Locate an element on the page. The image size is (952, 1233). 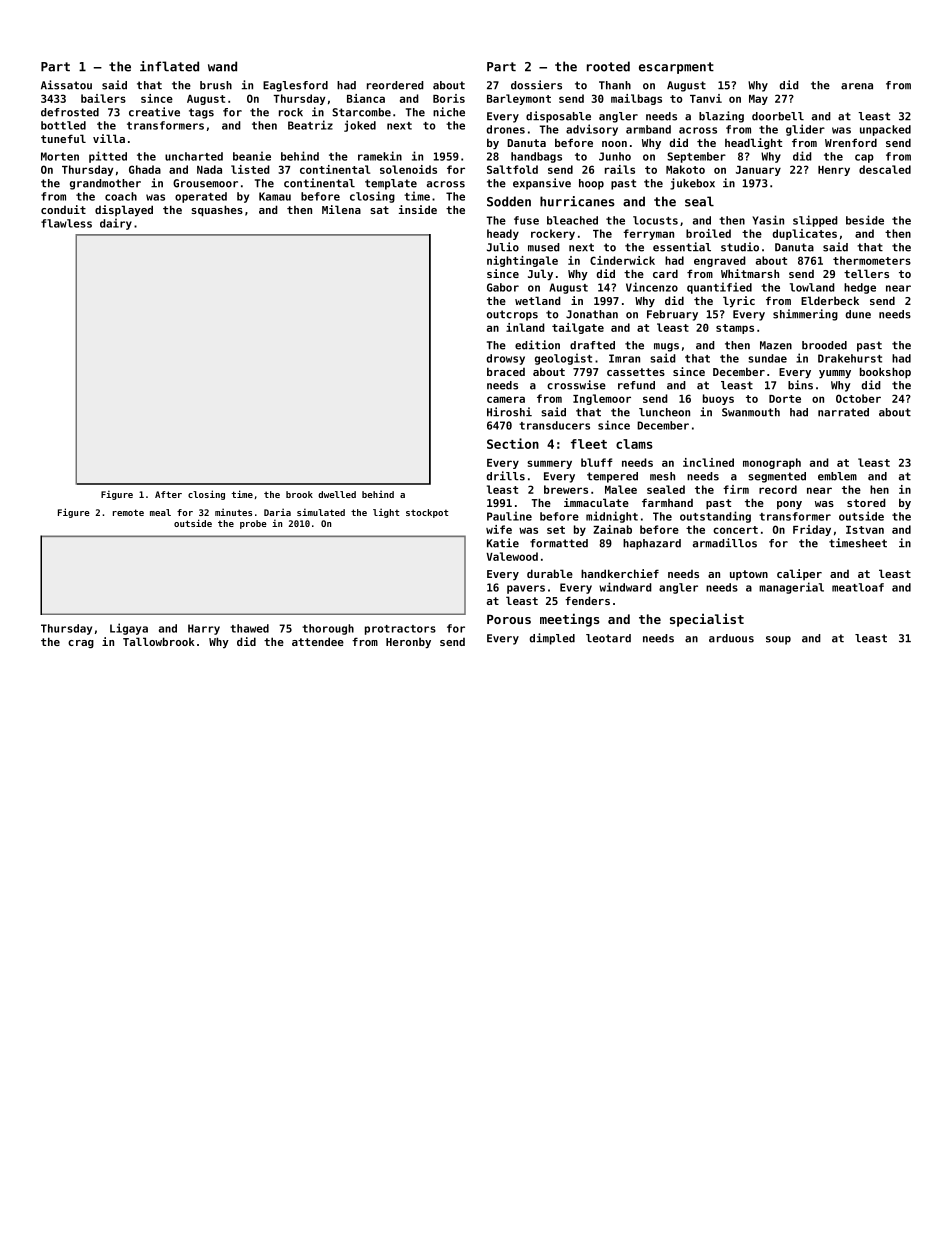
beside is located at coordinates (865, 220).
